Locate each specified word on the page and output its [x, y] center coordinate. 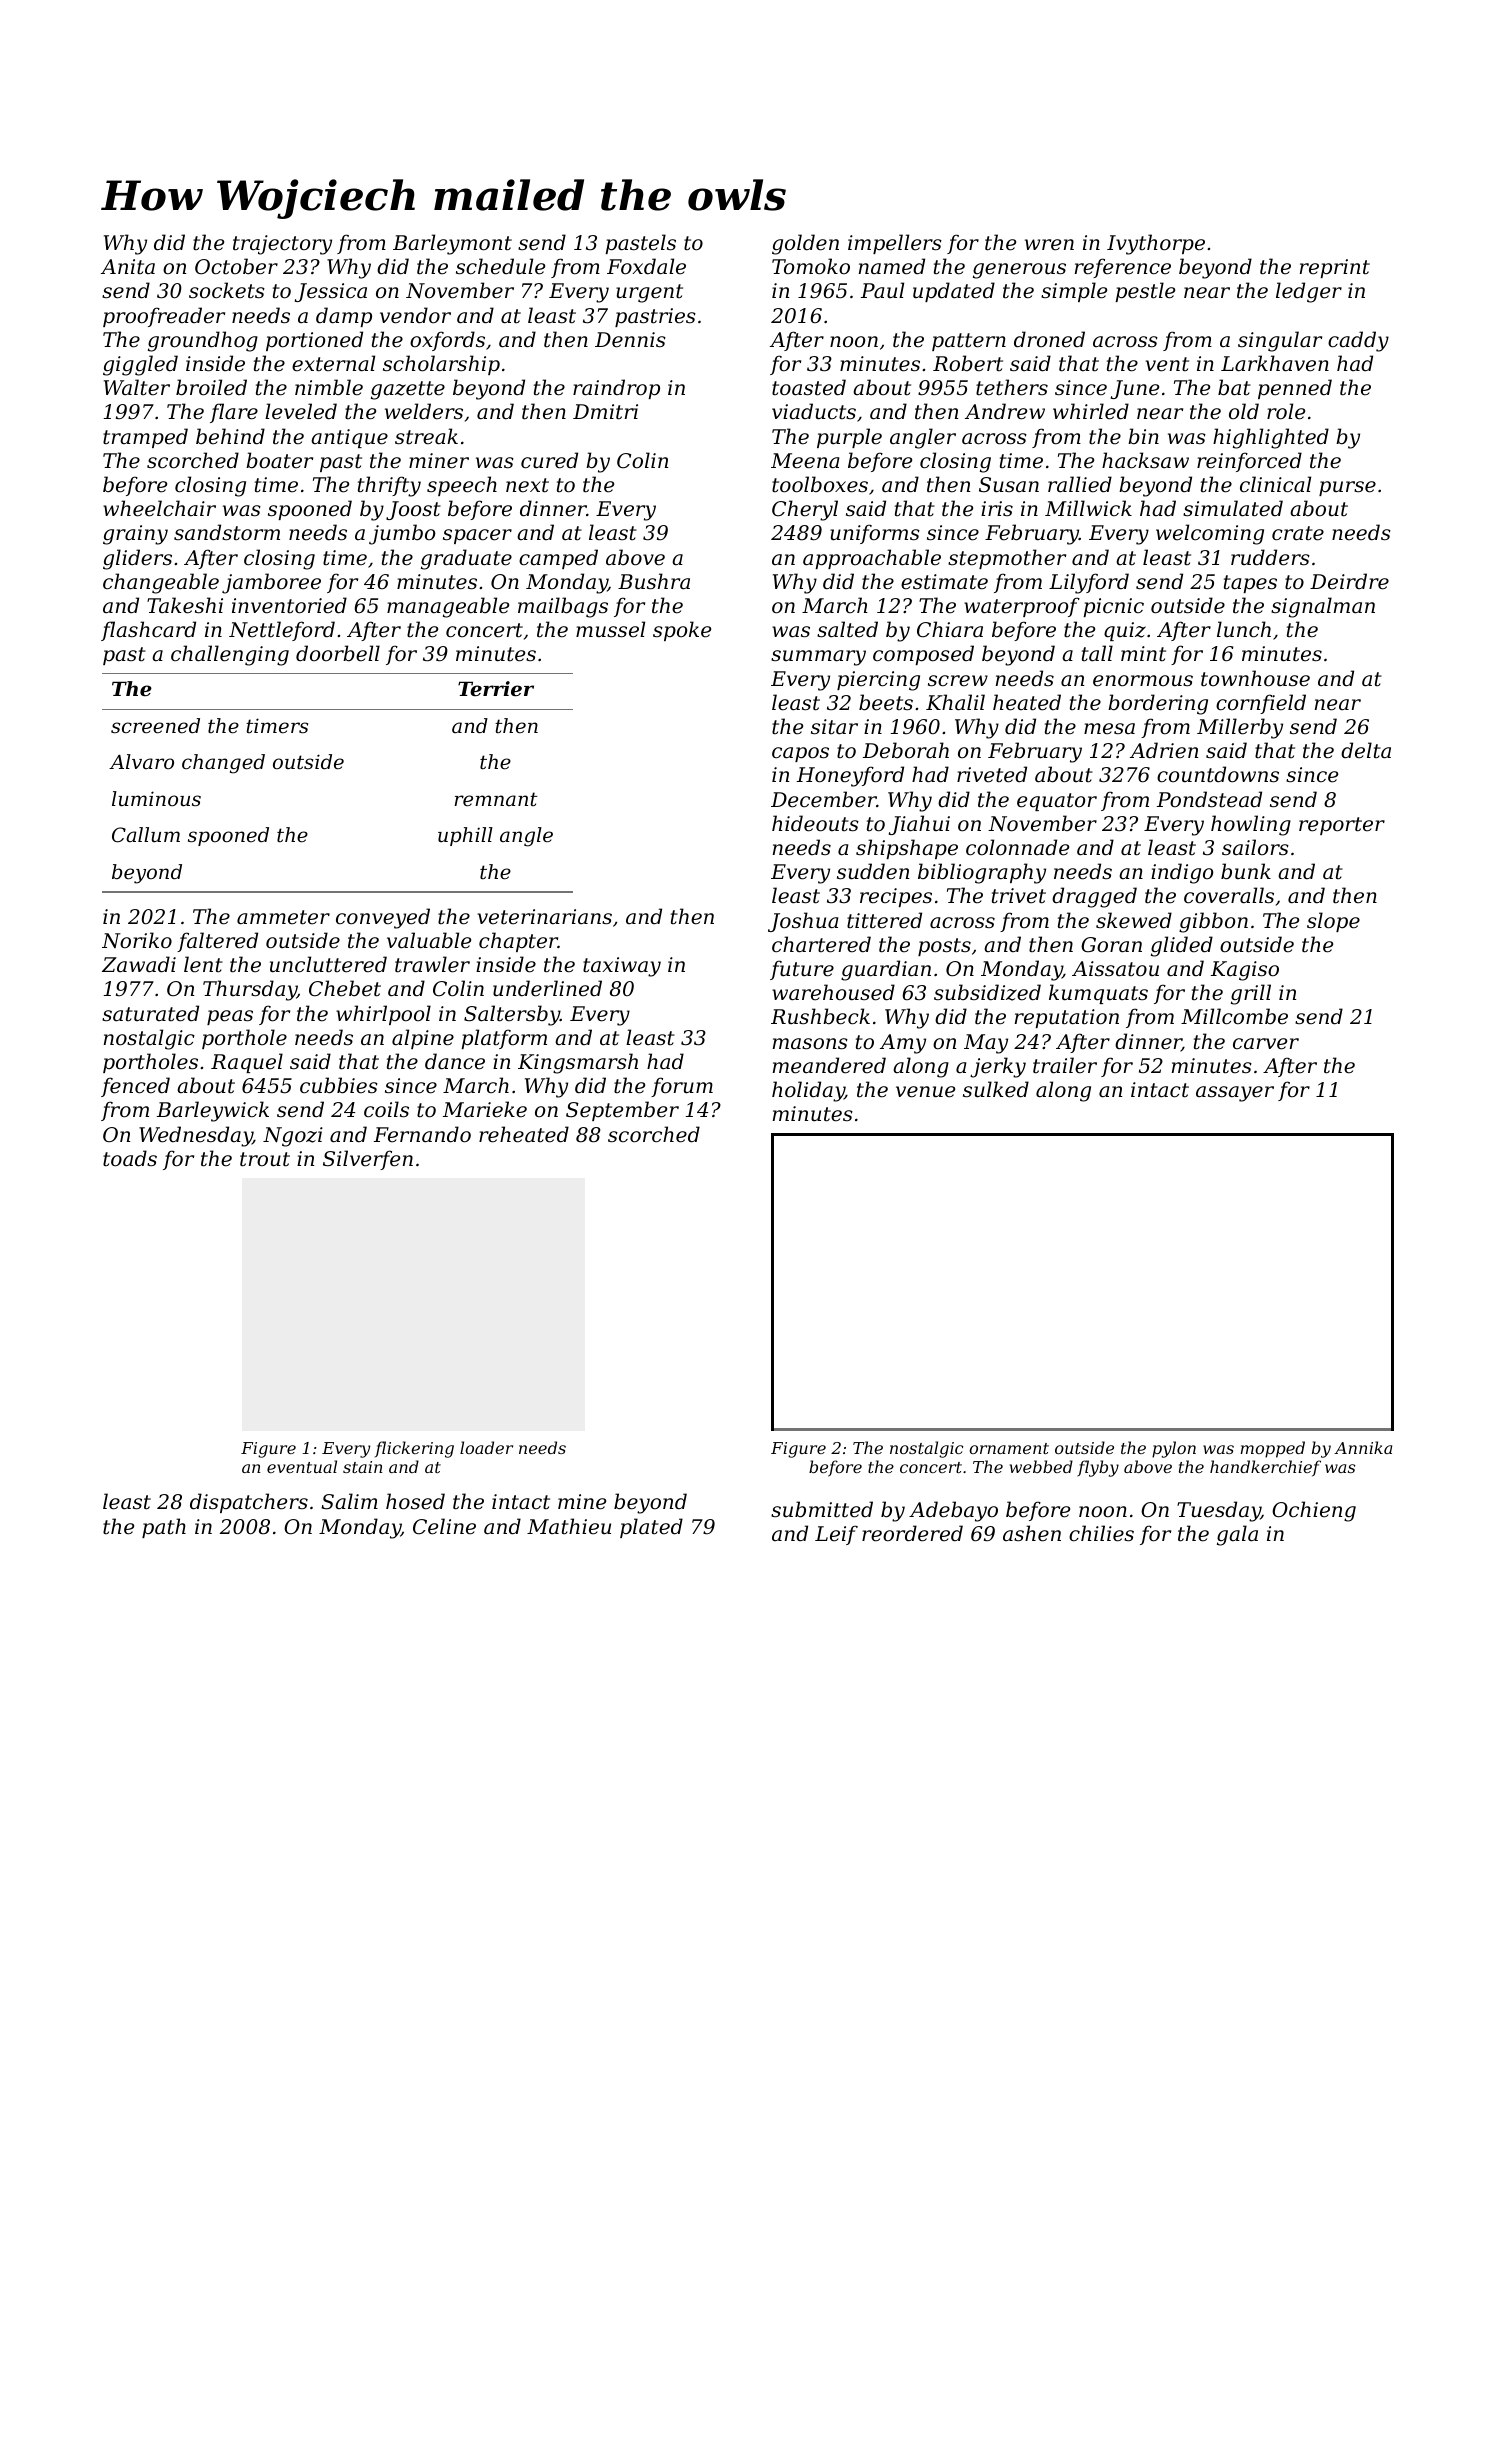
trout [265, 1159]
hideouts [815, 823]
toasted [809, 387]
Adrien [1164, 750]
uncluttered [328, 964]
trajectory [282, 245]
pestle [1145, 292]
